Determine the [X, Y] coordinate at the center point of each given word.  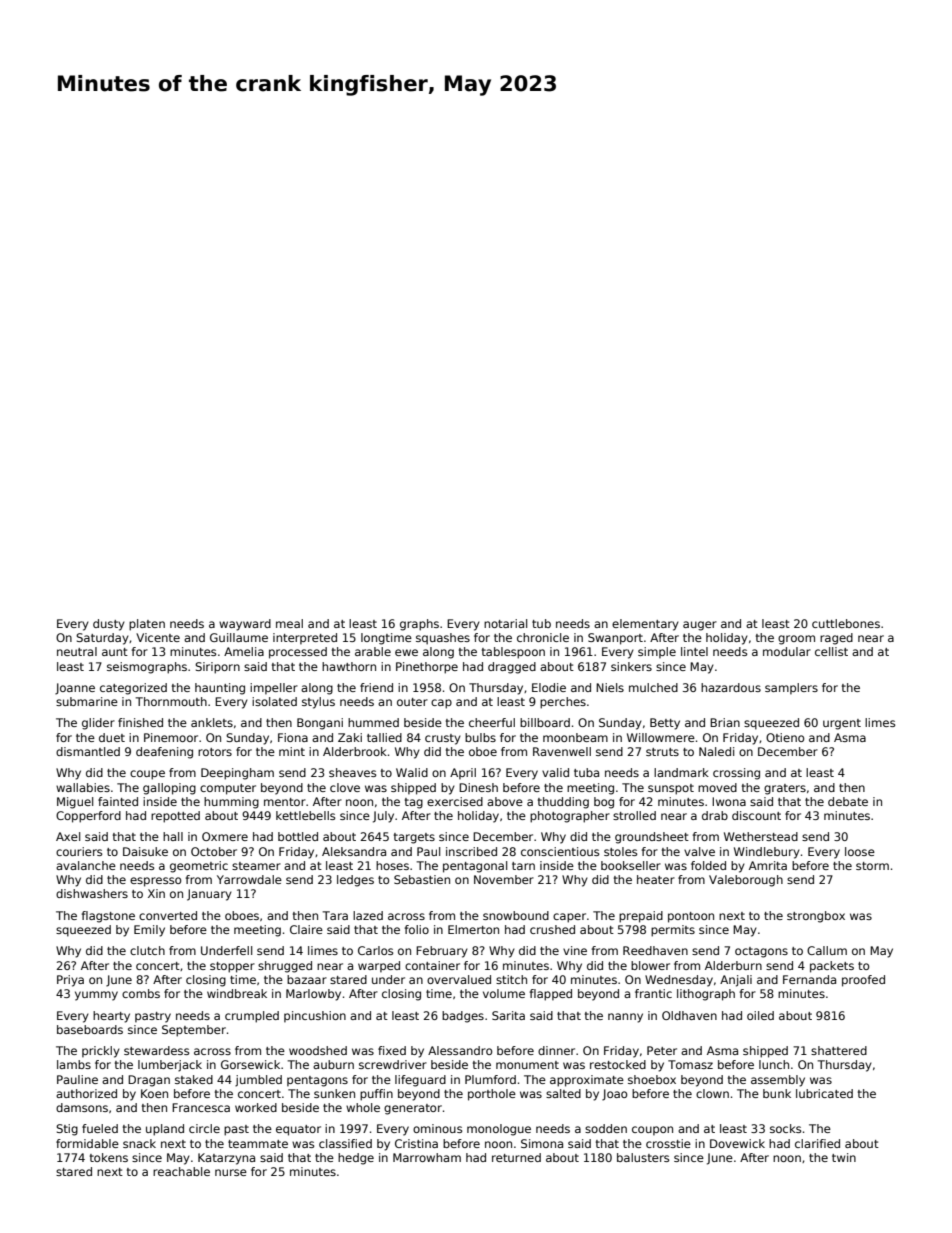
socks [785, 1128]
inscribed [471, 851]
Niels [610, 687]
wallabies [83, 787]
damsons [82, 1107]
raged [836, 639]
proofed [863, 981]
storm [872, 866]
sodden [606, 1128]
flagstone [108, 917]
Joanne [75, 689]
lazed [368, 915]
